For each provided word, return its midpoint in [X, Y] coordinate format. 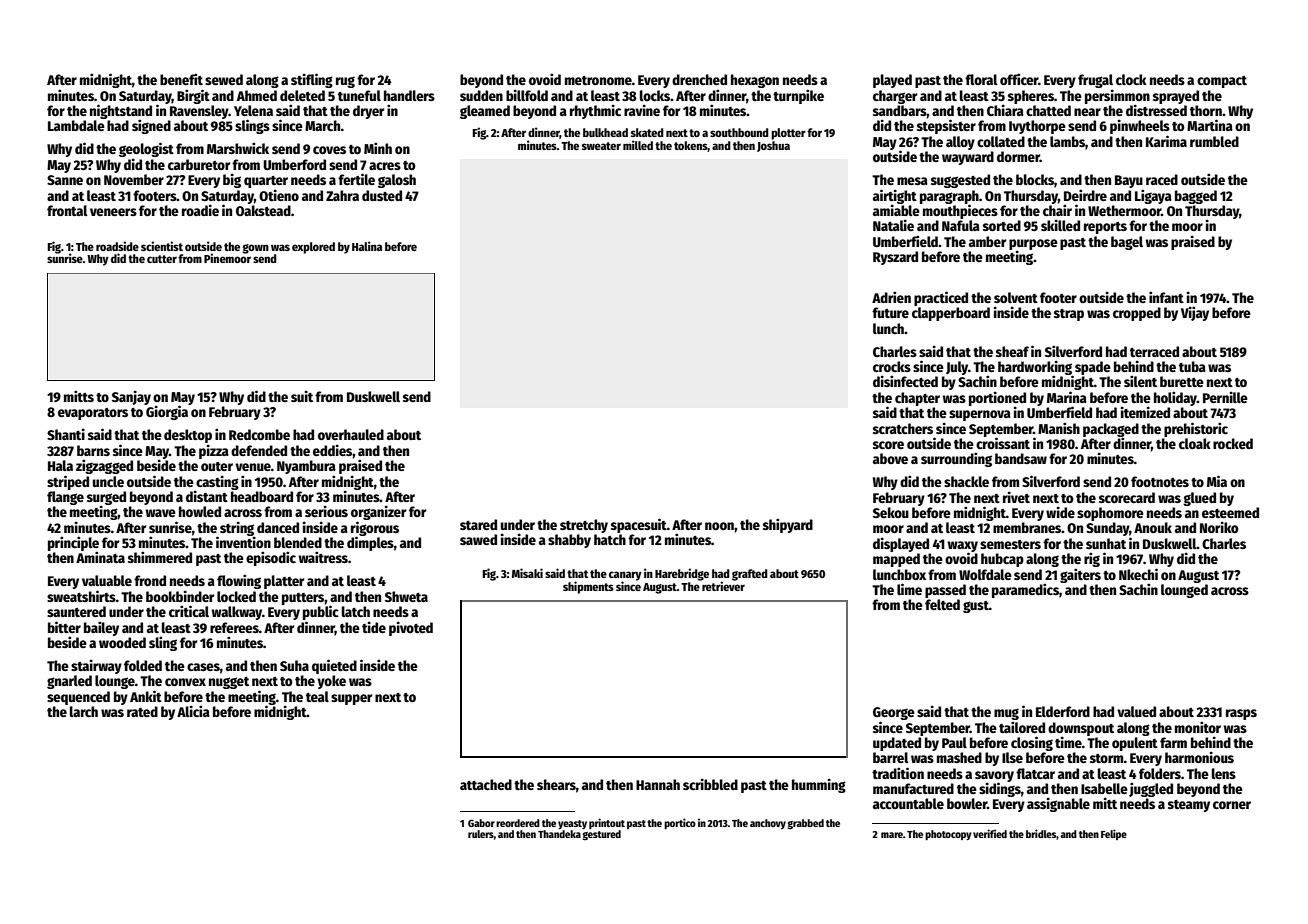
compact [1222, 82]
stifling [312, 80]
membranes [1027, 527]
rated [142, 711]
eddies [332, 450]
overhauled [351, 434]
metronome [598, 80]
